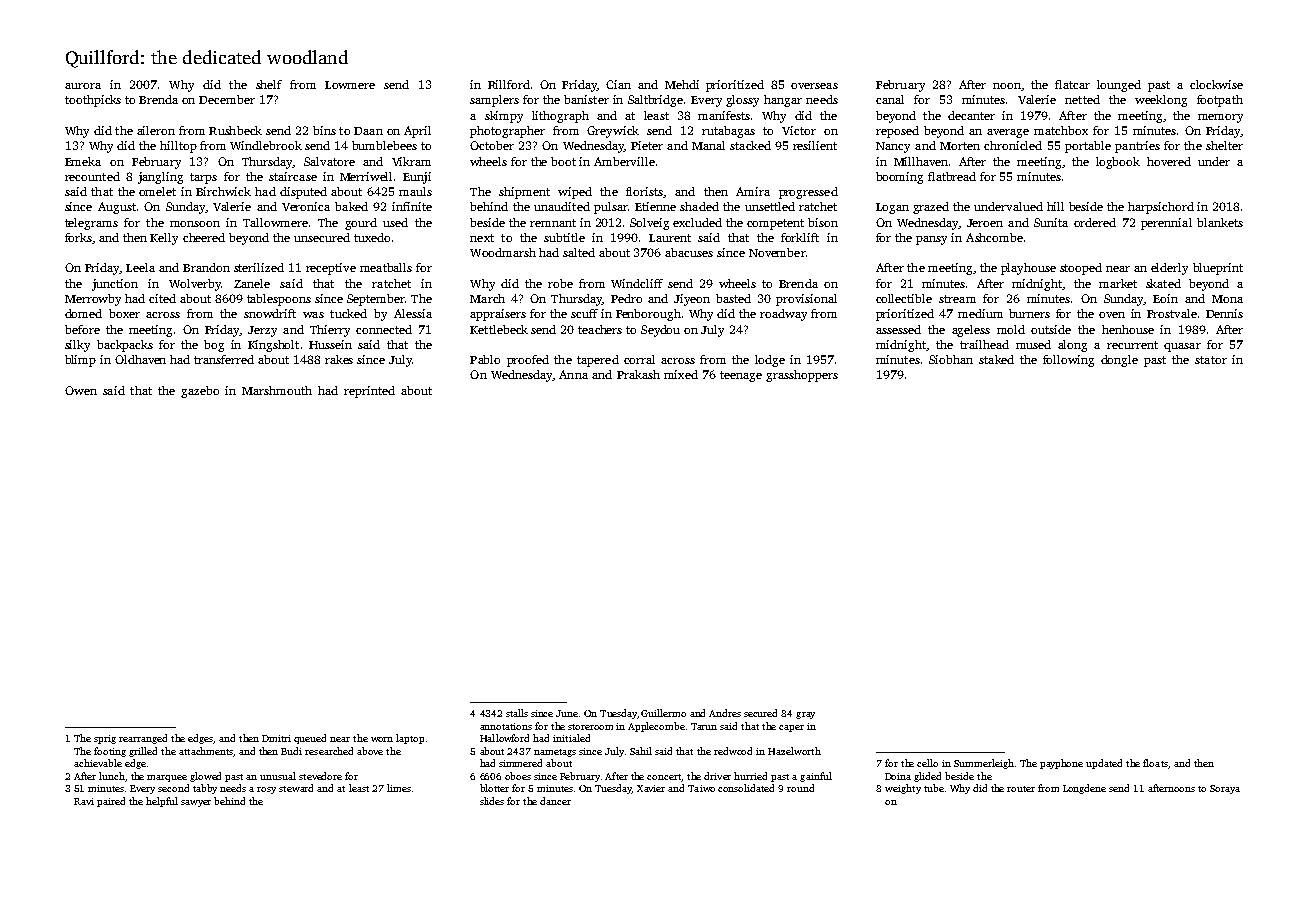  I want to click on flatcar, so click(1072, 84).
